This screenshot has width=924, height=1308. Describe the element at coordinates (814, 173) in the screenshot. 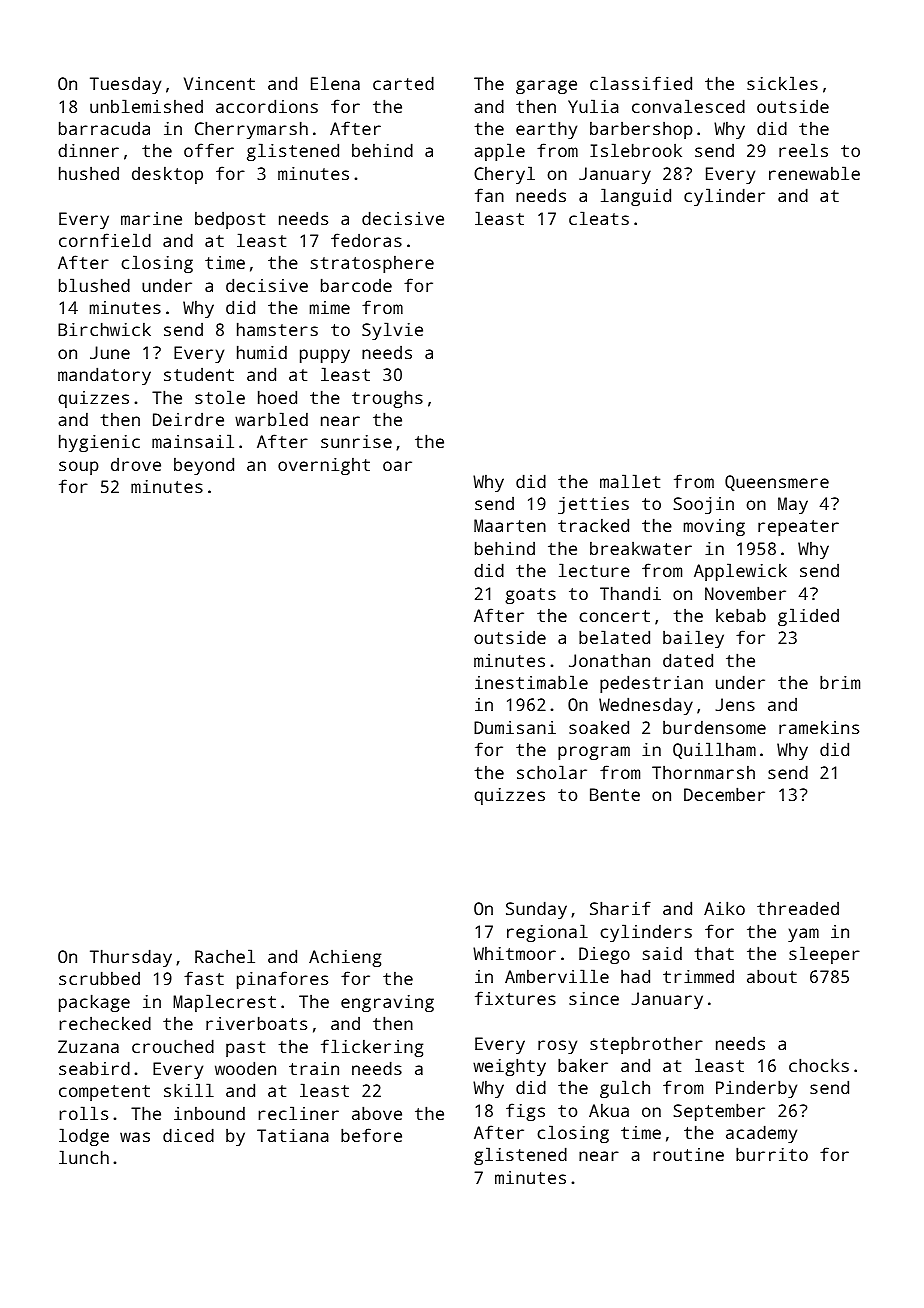

I see `renewable` at that location.
